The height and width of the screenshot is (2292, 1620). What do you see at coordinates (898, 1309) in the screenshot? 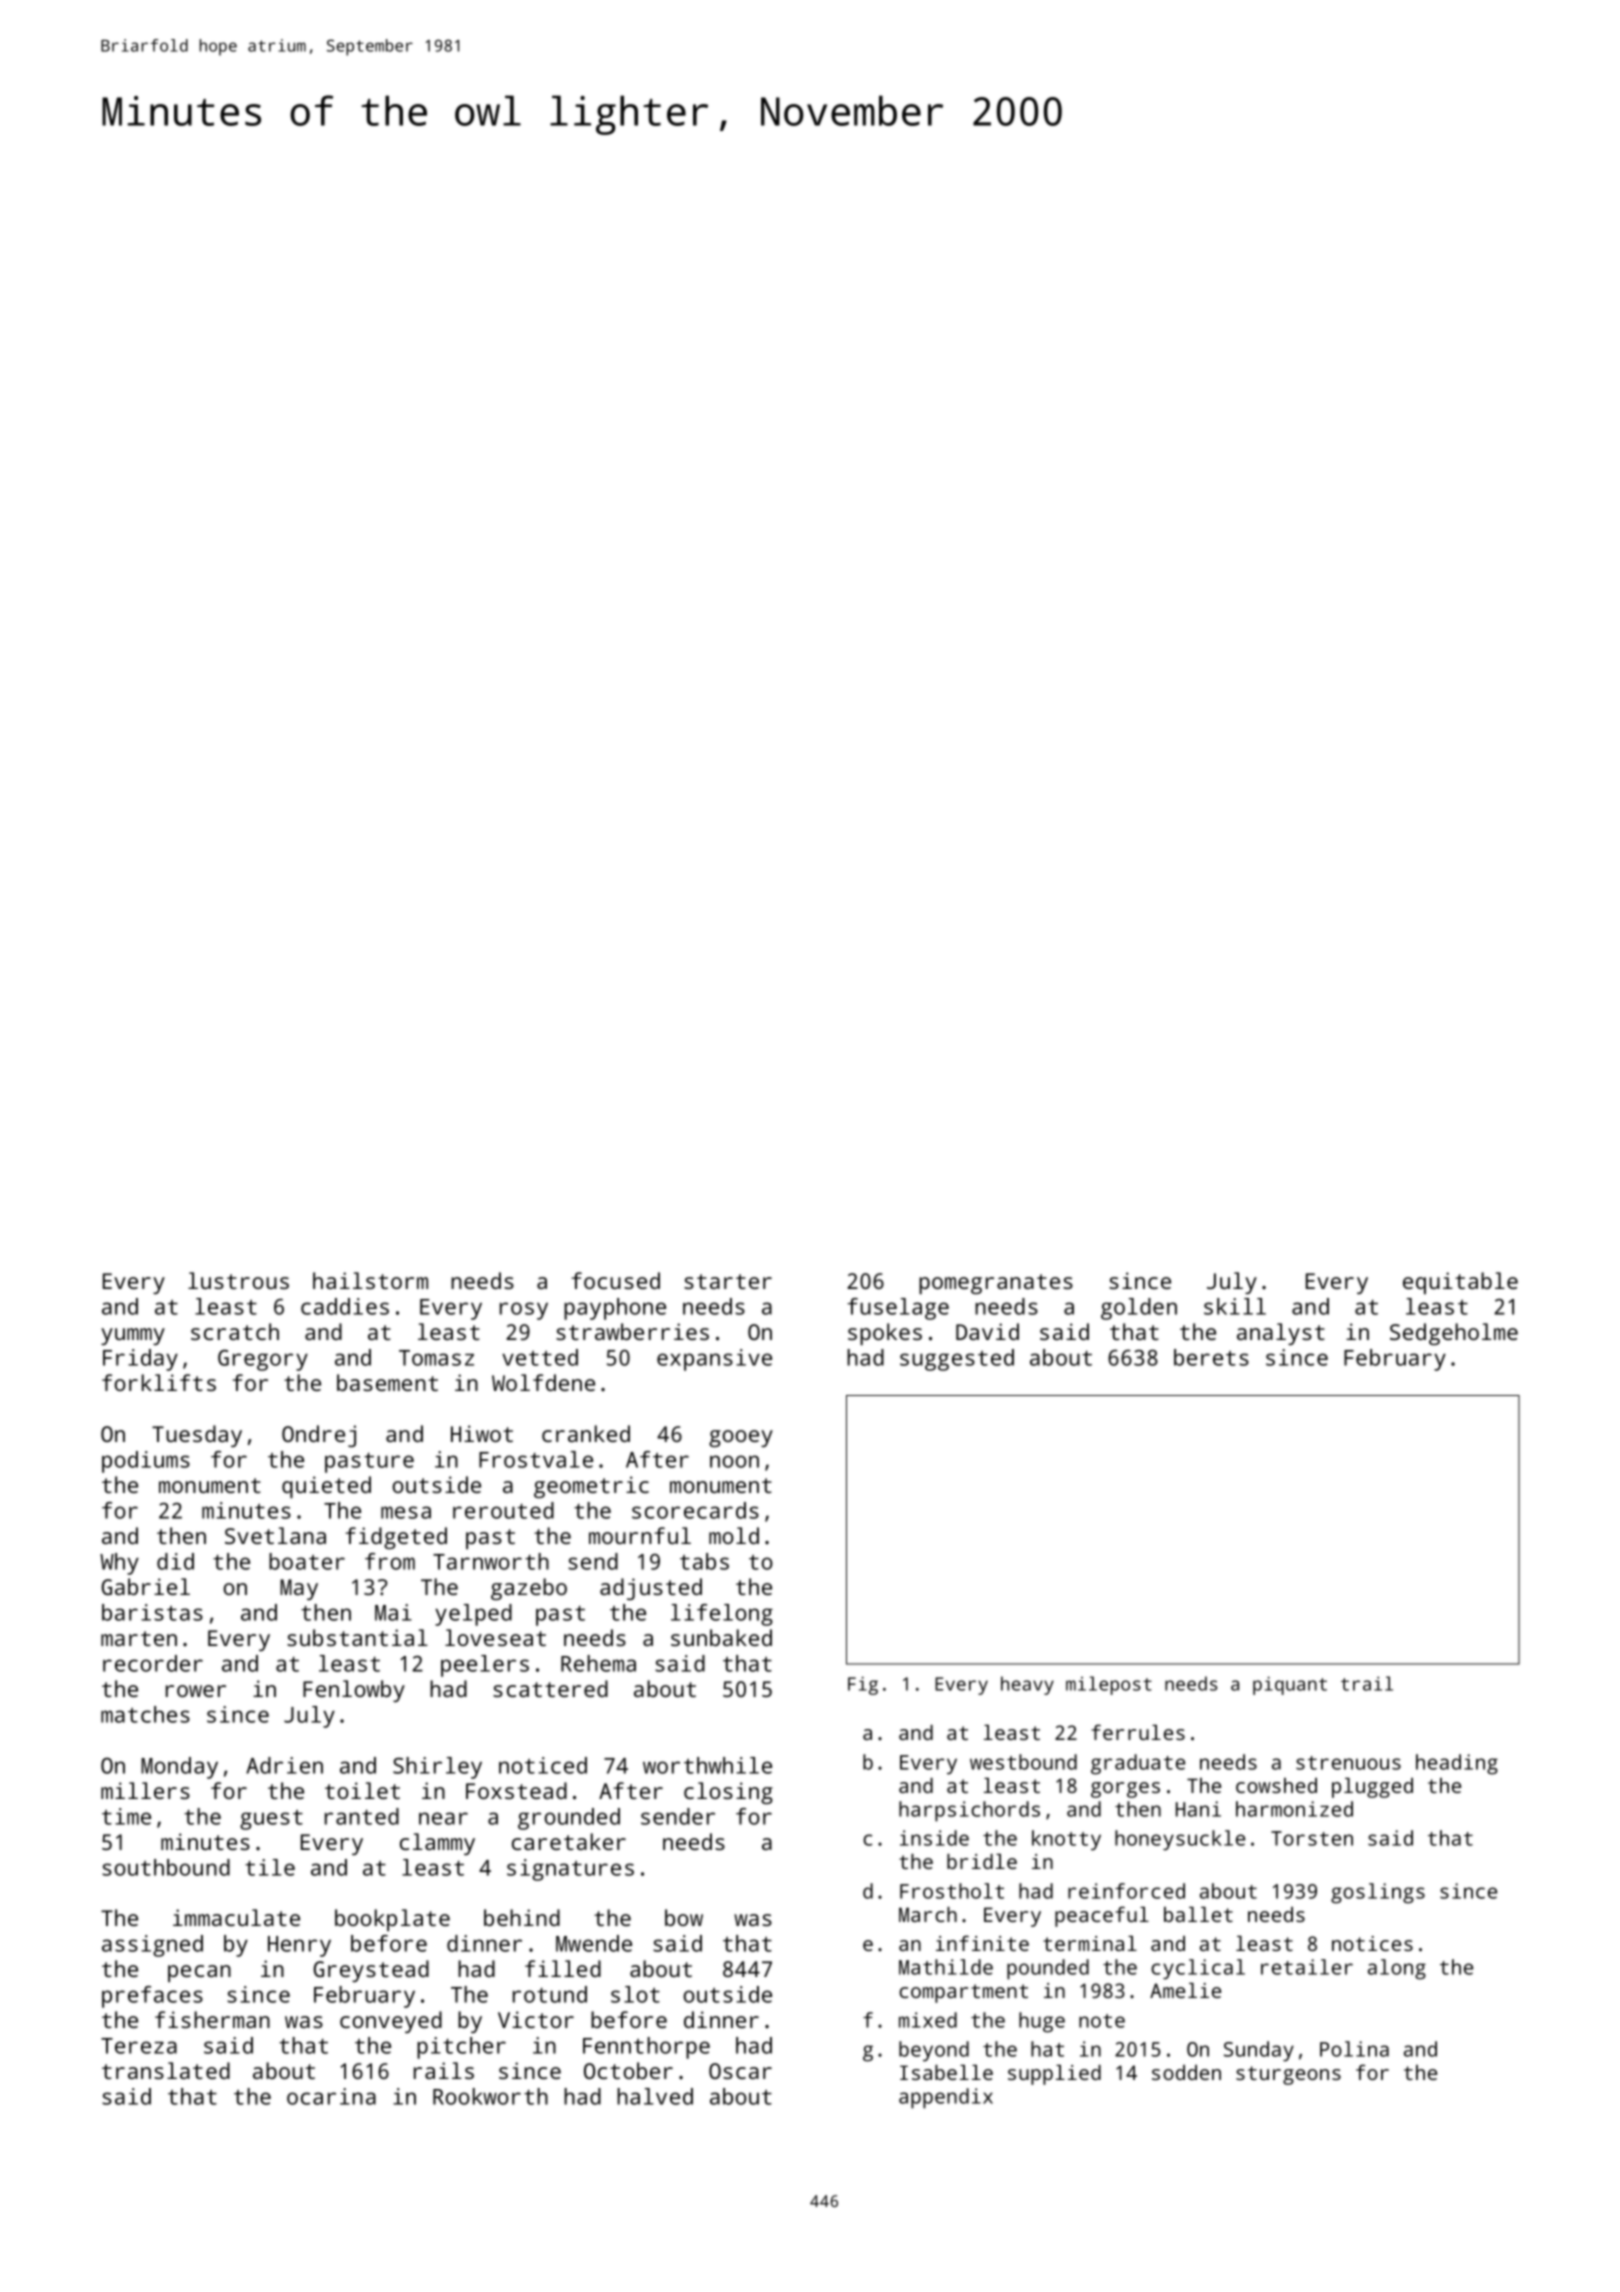
I see `fuselage` at bounding box center [898, 1309].
